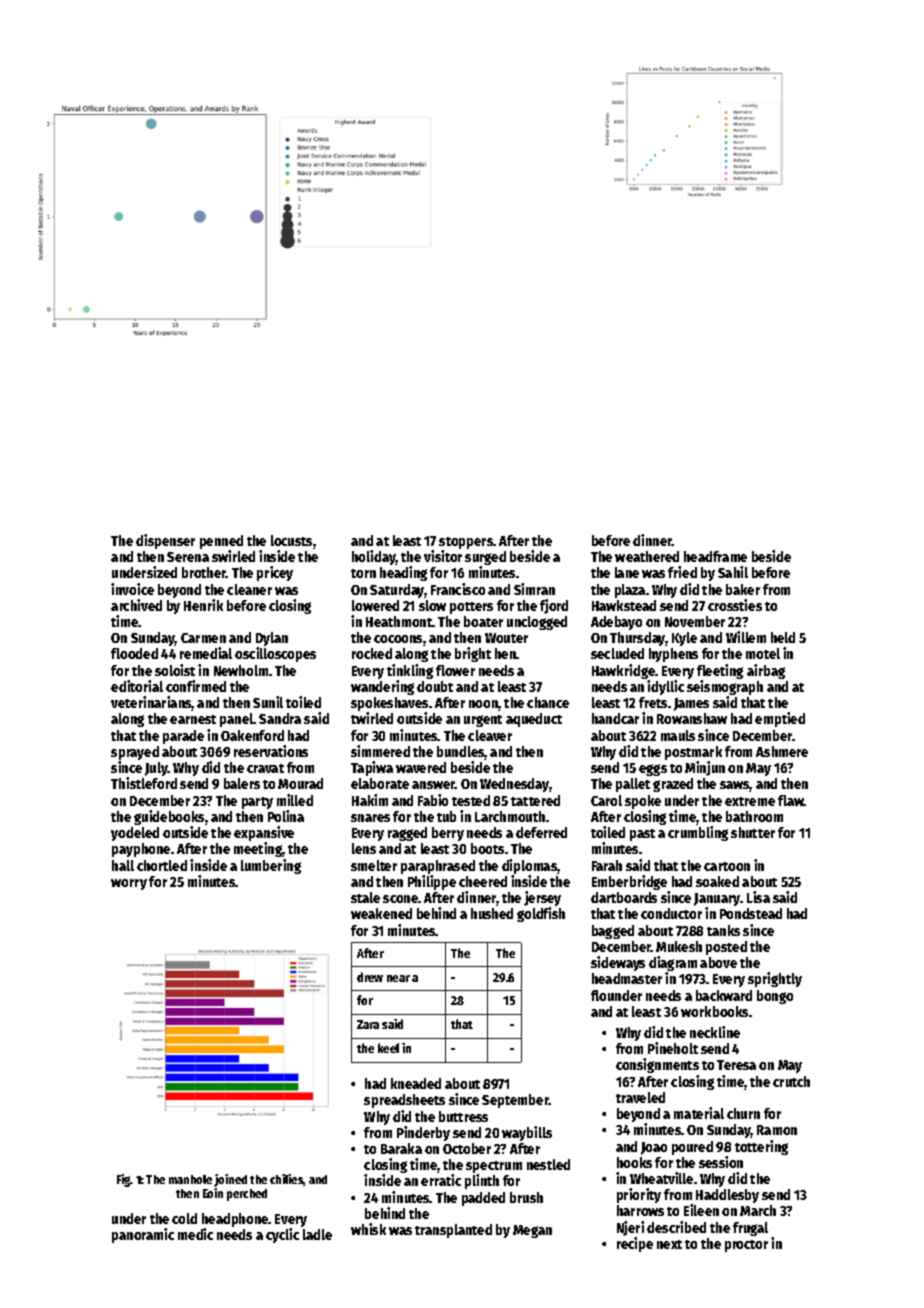 The width and height of the screenshot is (924, 1308). I want to click on consignments, so click(657, 1065).
